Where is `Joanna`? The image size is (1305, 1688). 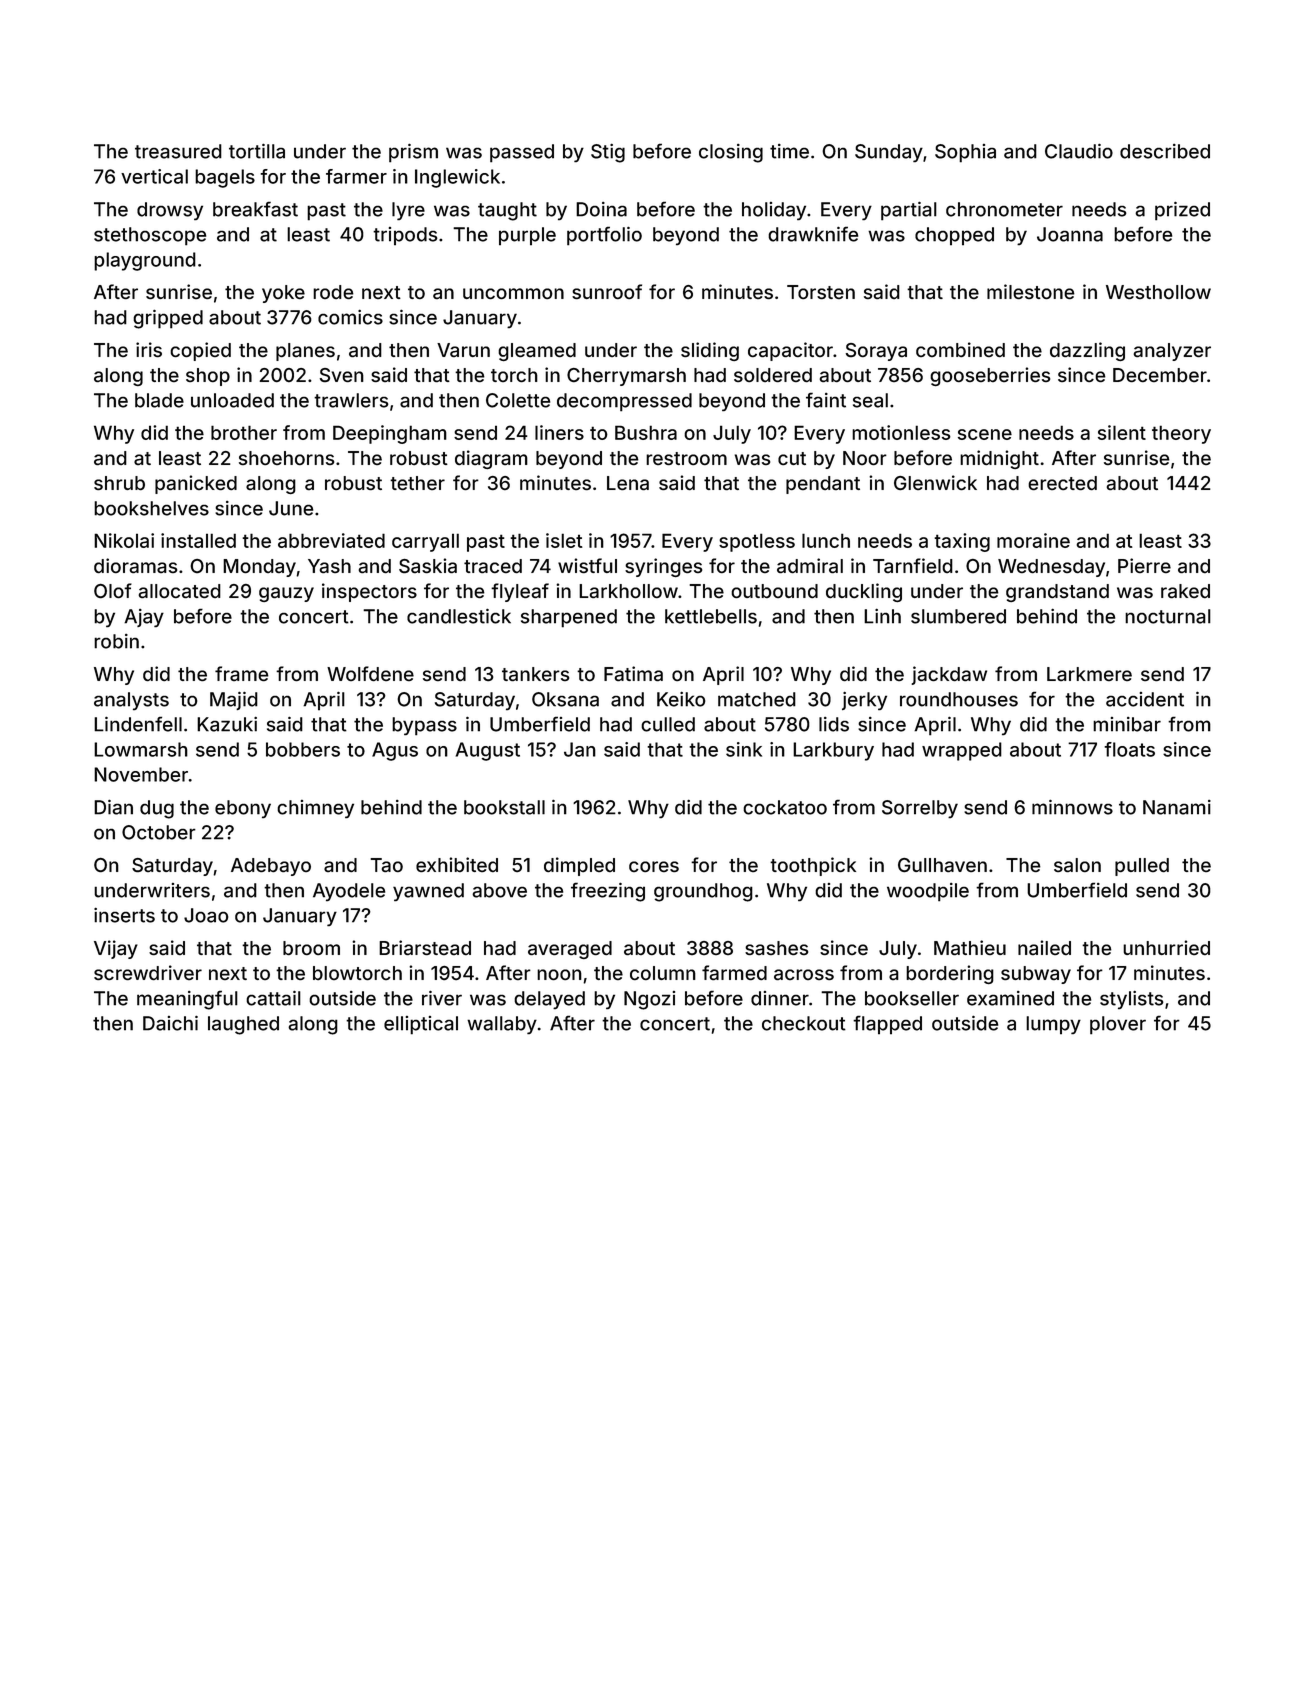
Joanna is located at coordinates (1070, 234).
